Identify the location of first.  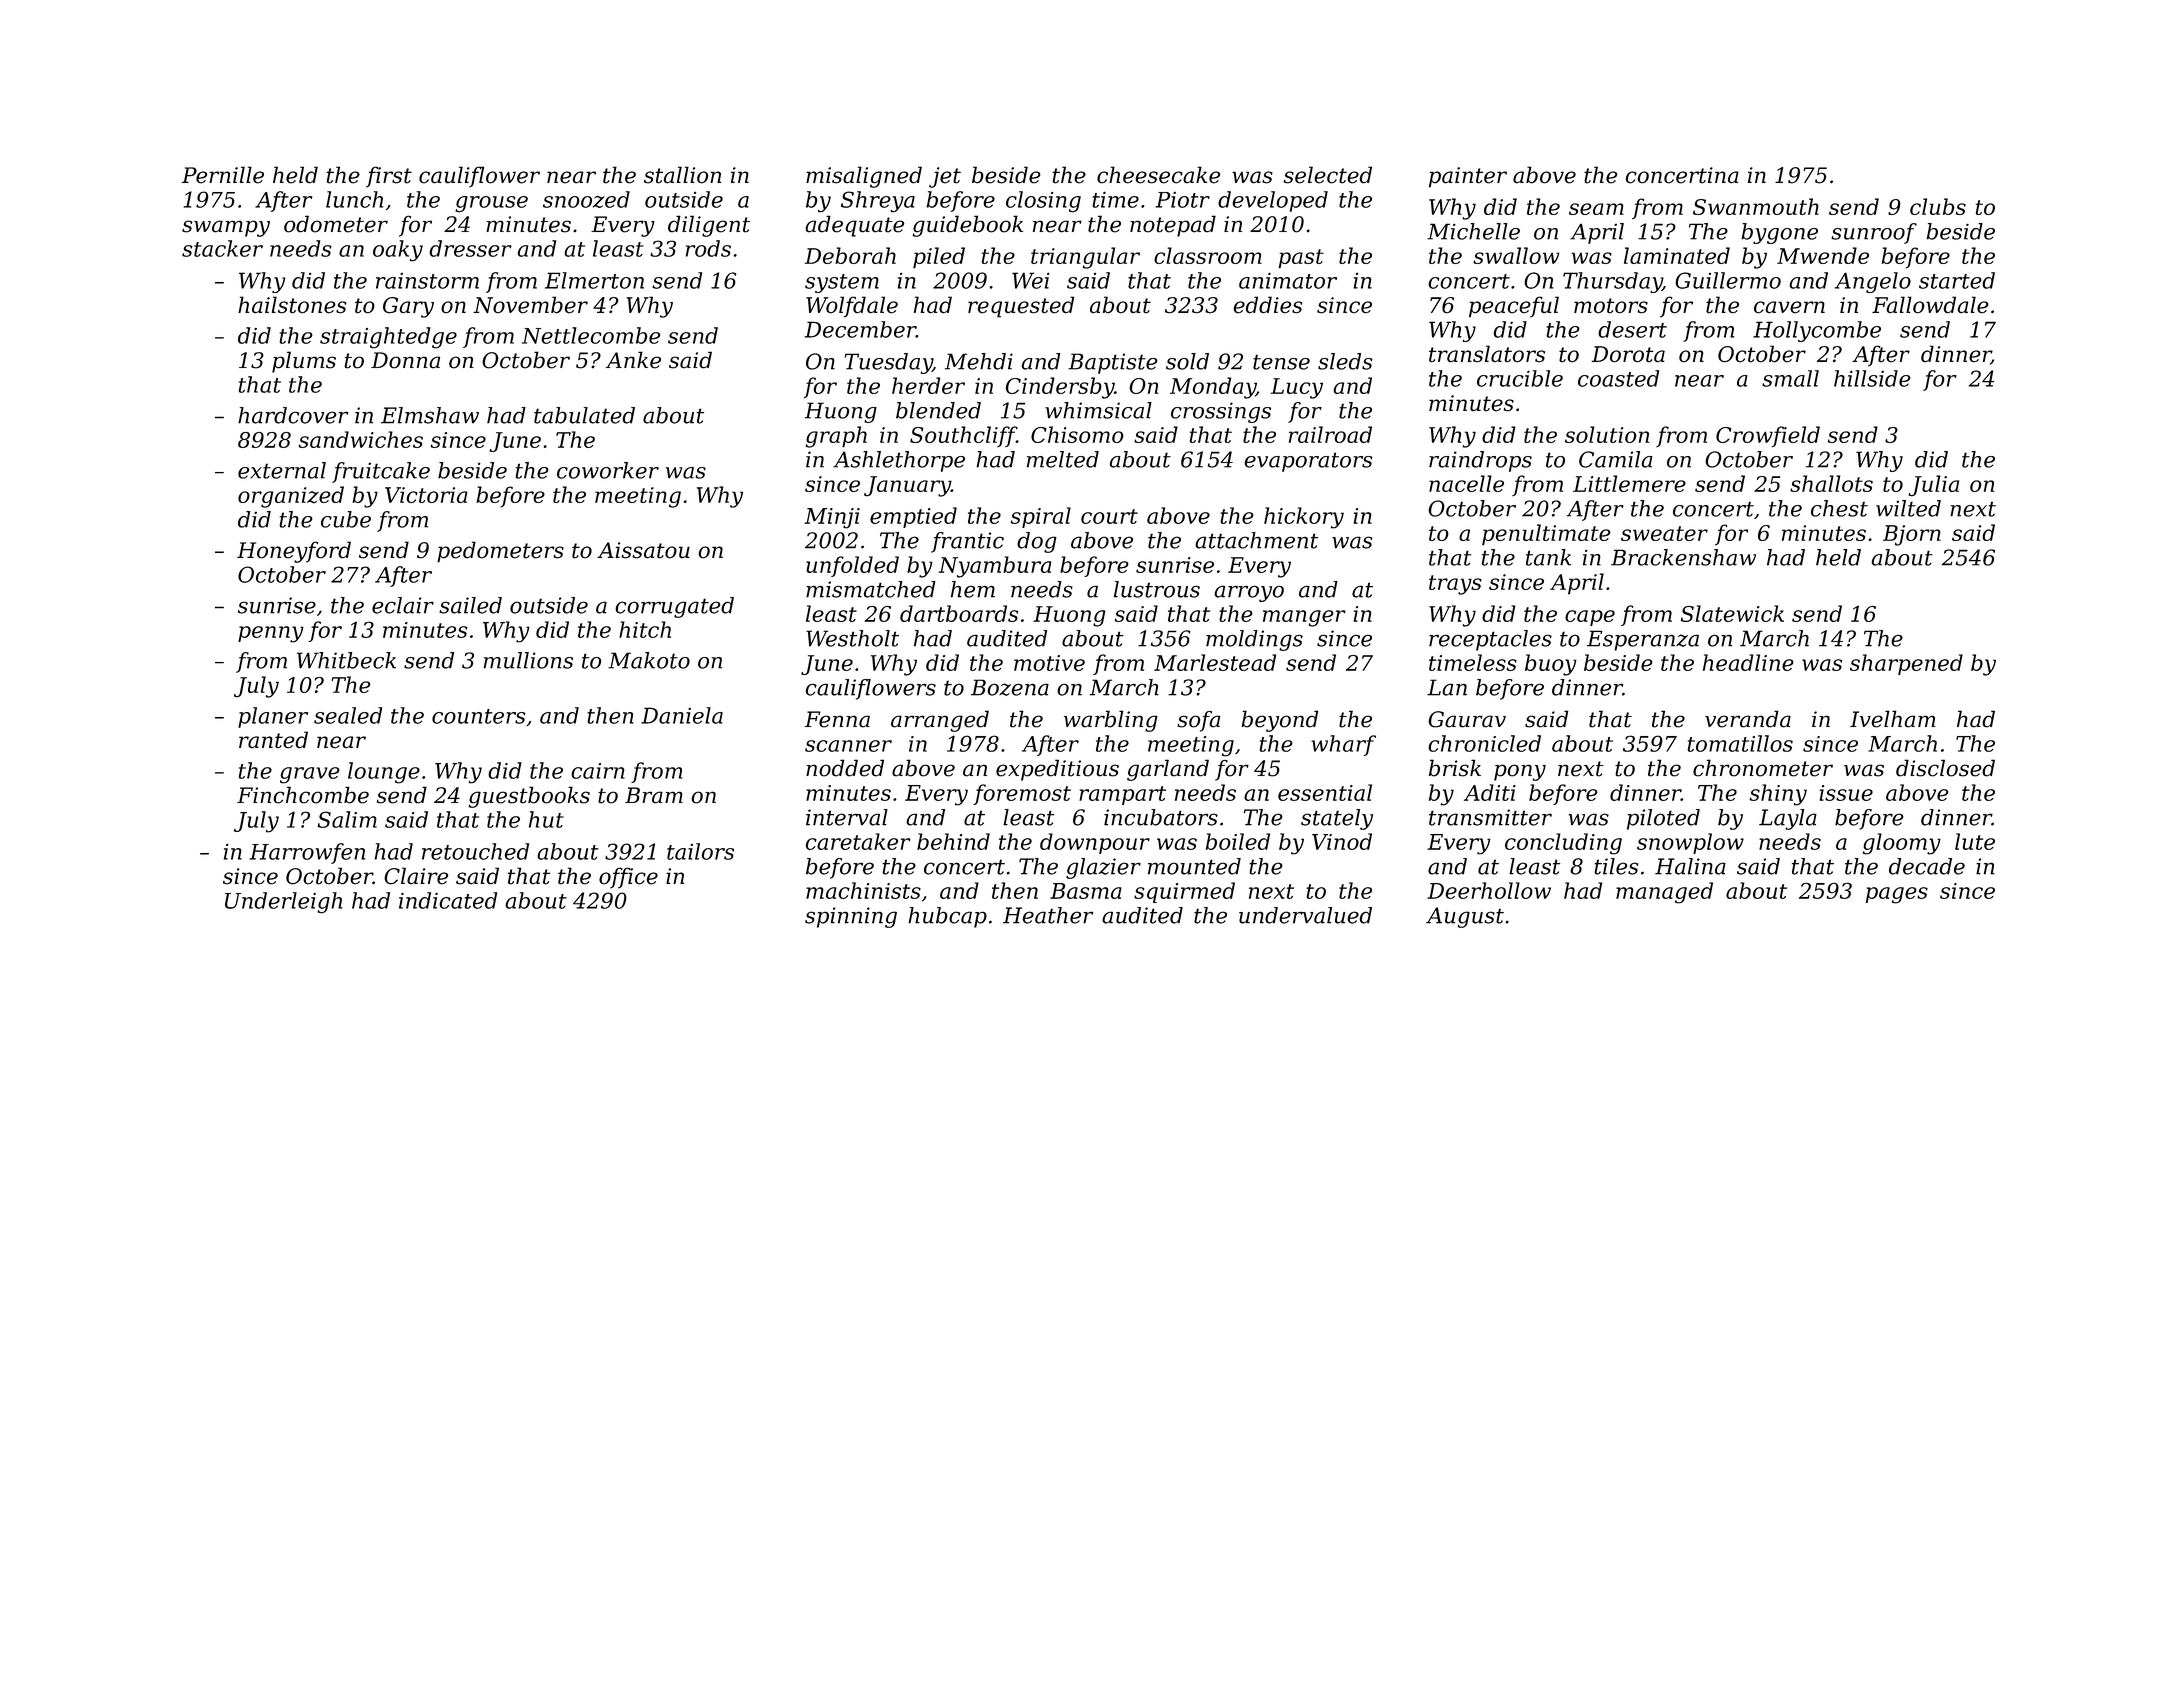
(389, 177).
